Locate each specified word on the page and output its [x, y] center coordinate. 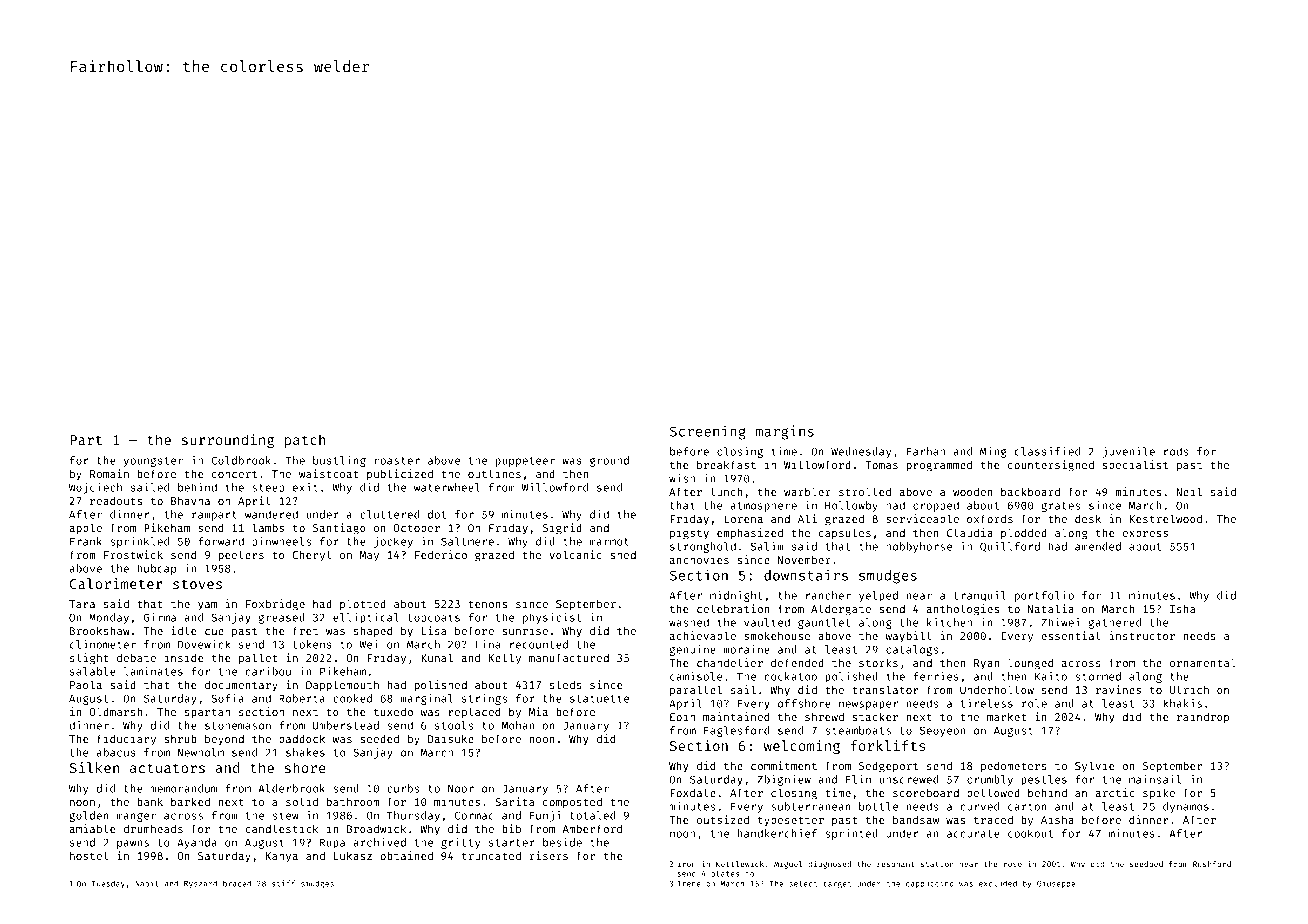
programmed [939, 466]
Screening [708, 432]
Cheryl [311, 555]
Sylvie [1094, 766]
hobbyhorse [919, 547]
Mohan [518, 725]
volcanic [575, 554]
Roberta [302, 698]
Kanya [282, 857]
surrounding [228, 441]
